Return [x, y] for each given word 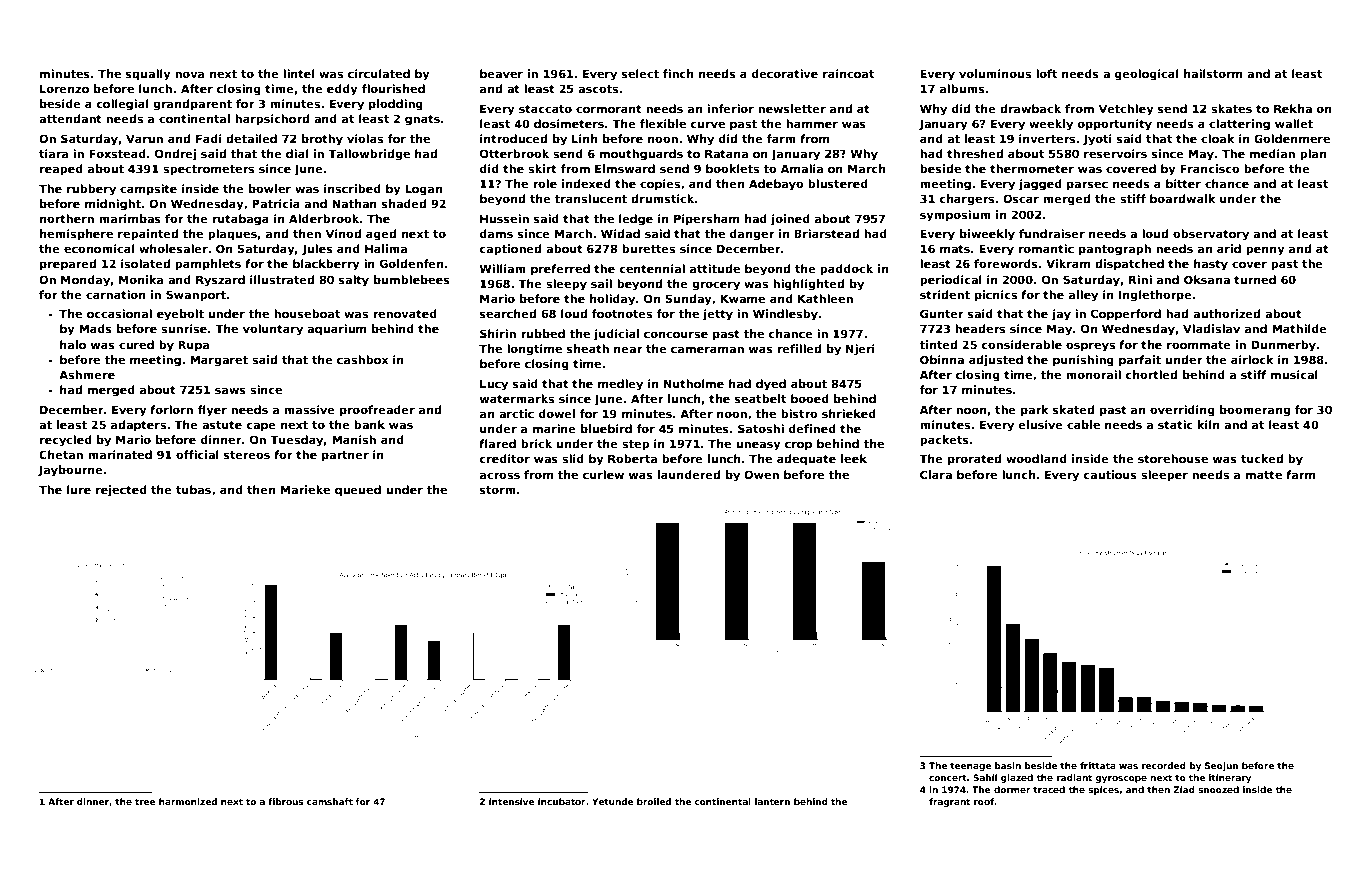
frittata [1098, 765]
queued [358, 491]
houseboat [307, 313]
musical [1294, 374]
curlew [603, 474]
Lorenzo [64, 89]
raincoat [848, 73]
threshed [975, 153]
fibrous [285, 801]
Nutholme [694, 383]
